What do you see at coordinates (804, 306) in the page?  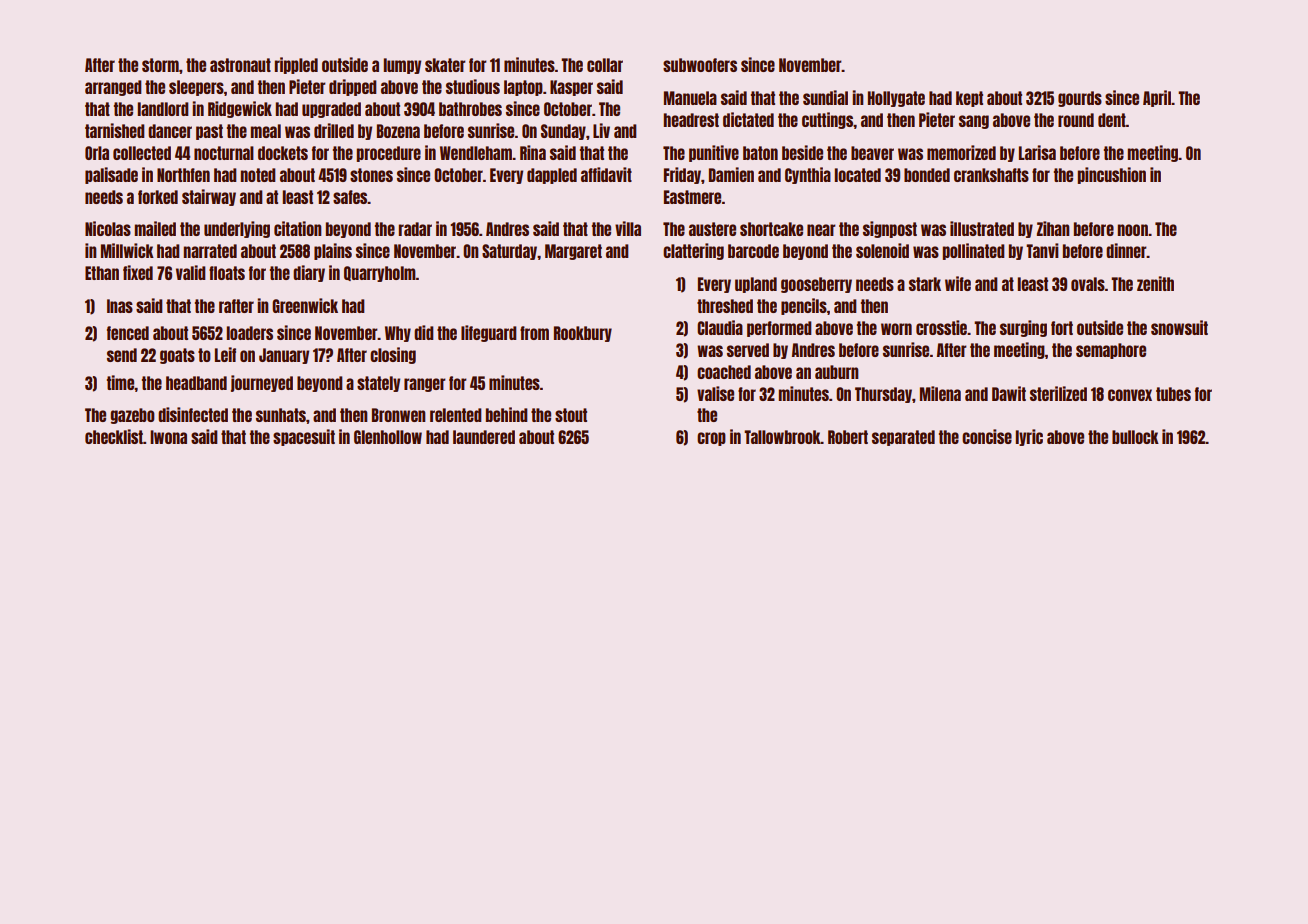 I see `pencils` at bounding box center [804, 306].
